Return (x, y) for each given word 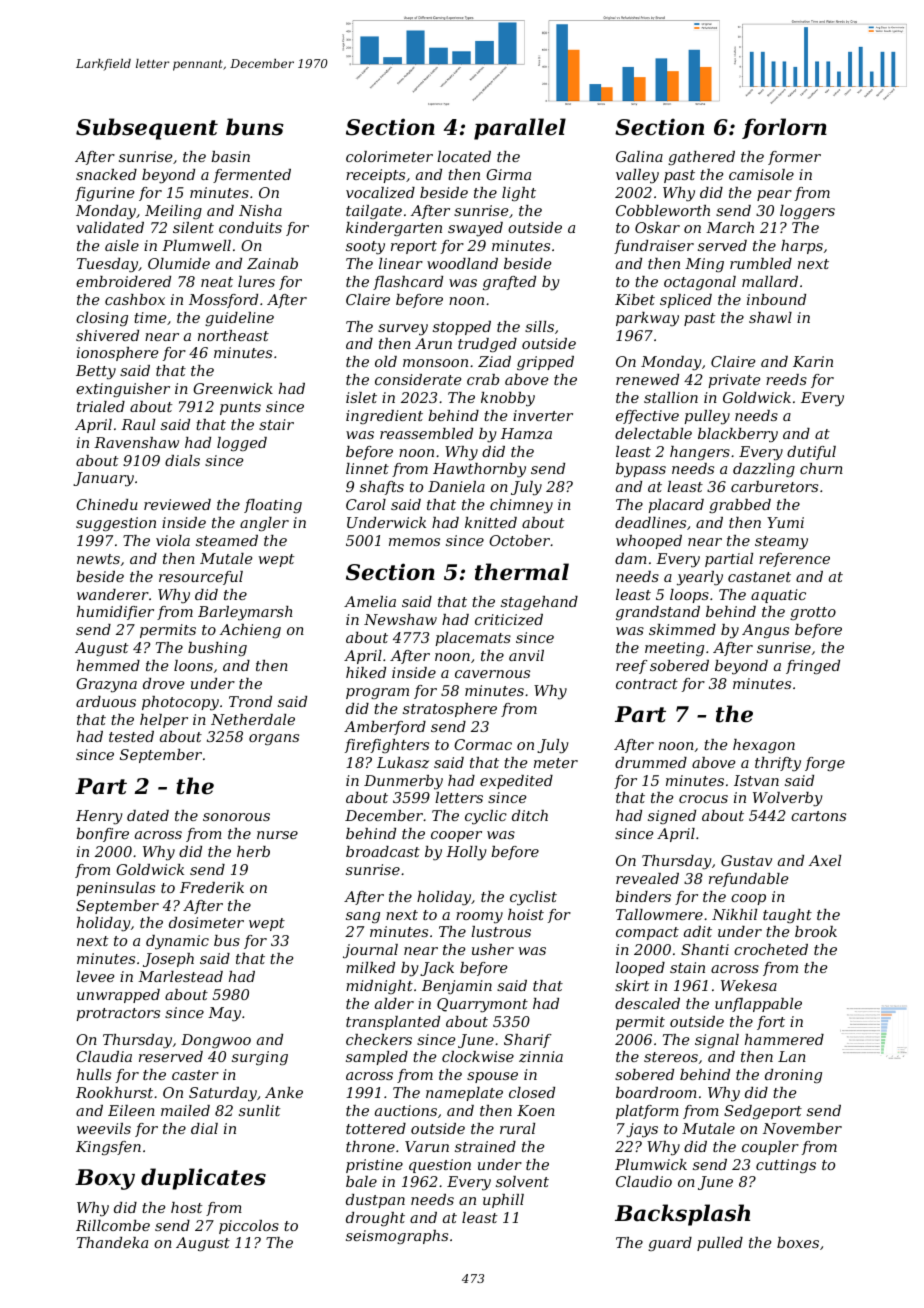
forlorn (784, 128)
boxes (798, 1242)
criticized (509, 620)
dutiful (811, 453)
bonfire (102, 835)
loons (193, 665)
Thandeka (112, 1242)
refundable (749, 880)
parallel (520, 129)
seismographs (397, 1237)
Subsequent (147, 129)
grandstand (658, 613)
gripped (545, 363)
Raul (138, 424)
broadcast (383, 851)
